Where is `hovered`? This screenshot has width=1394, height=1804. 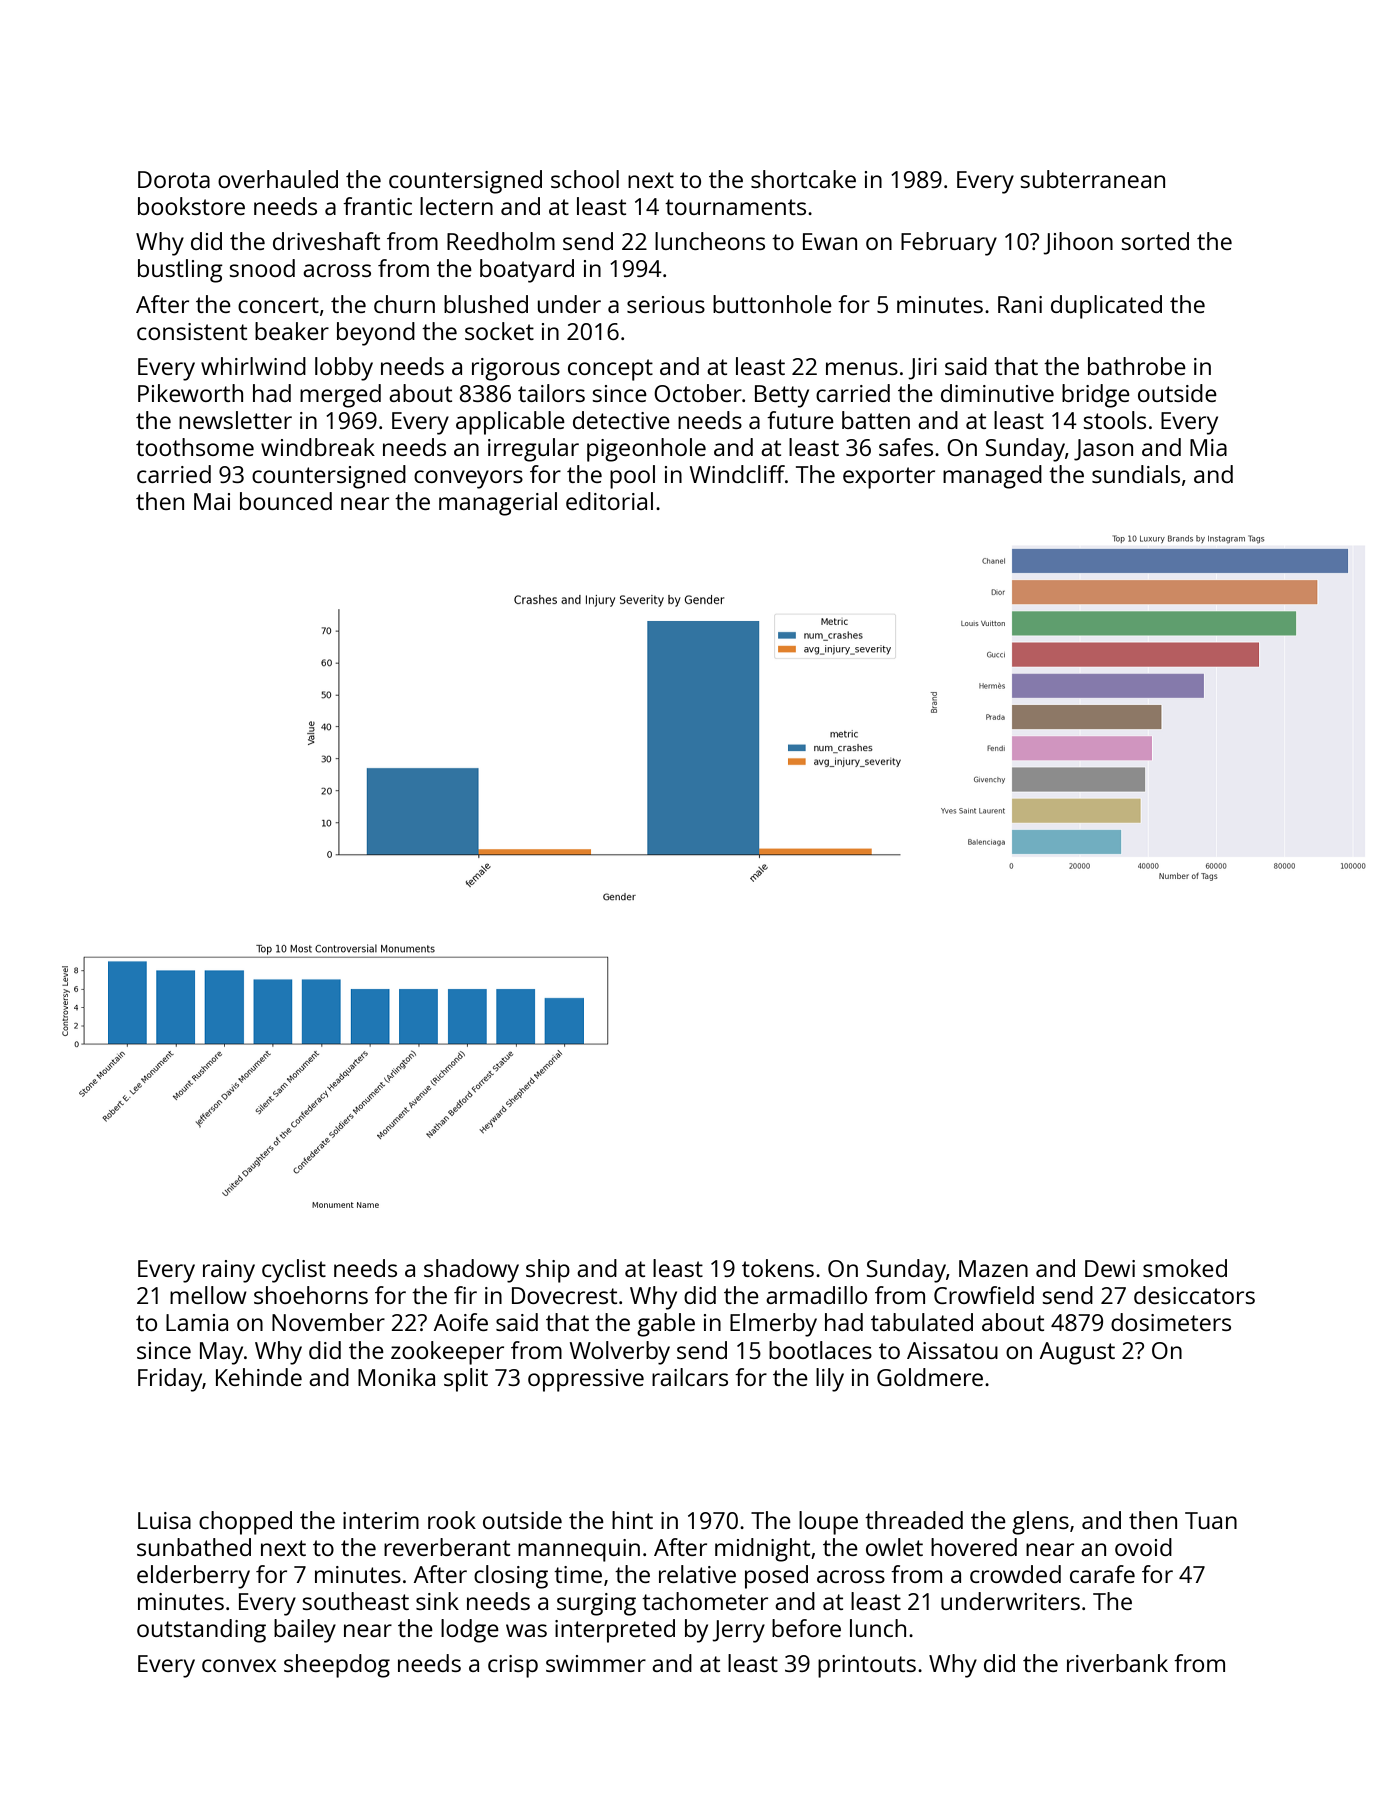 hovered is located at coordinates (974, 1547).
